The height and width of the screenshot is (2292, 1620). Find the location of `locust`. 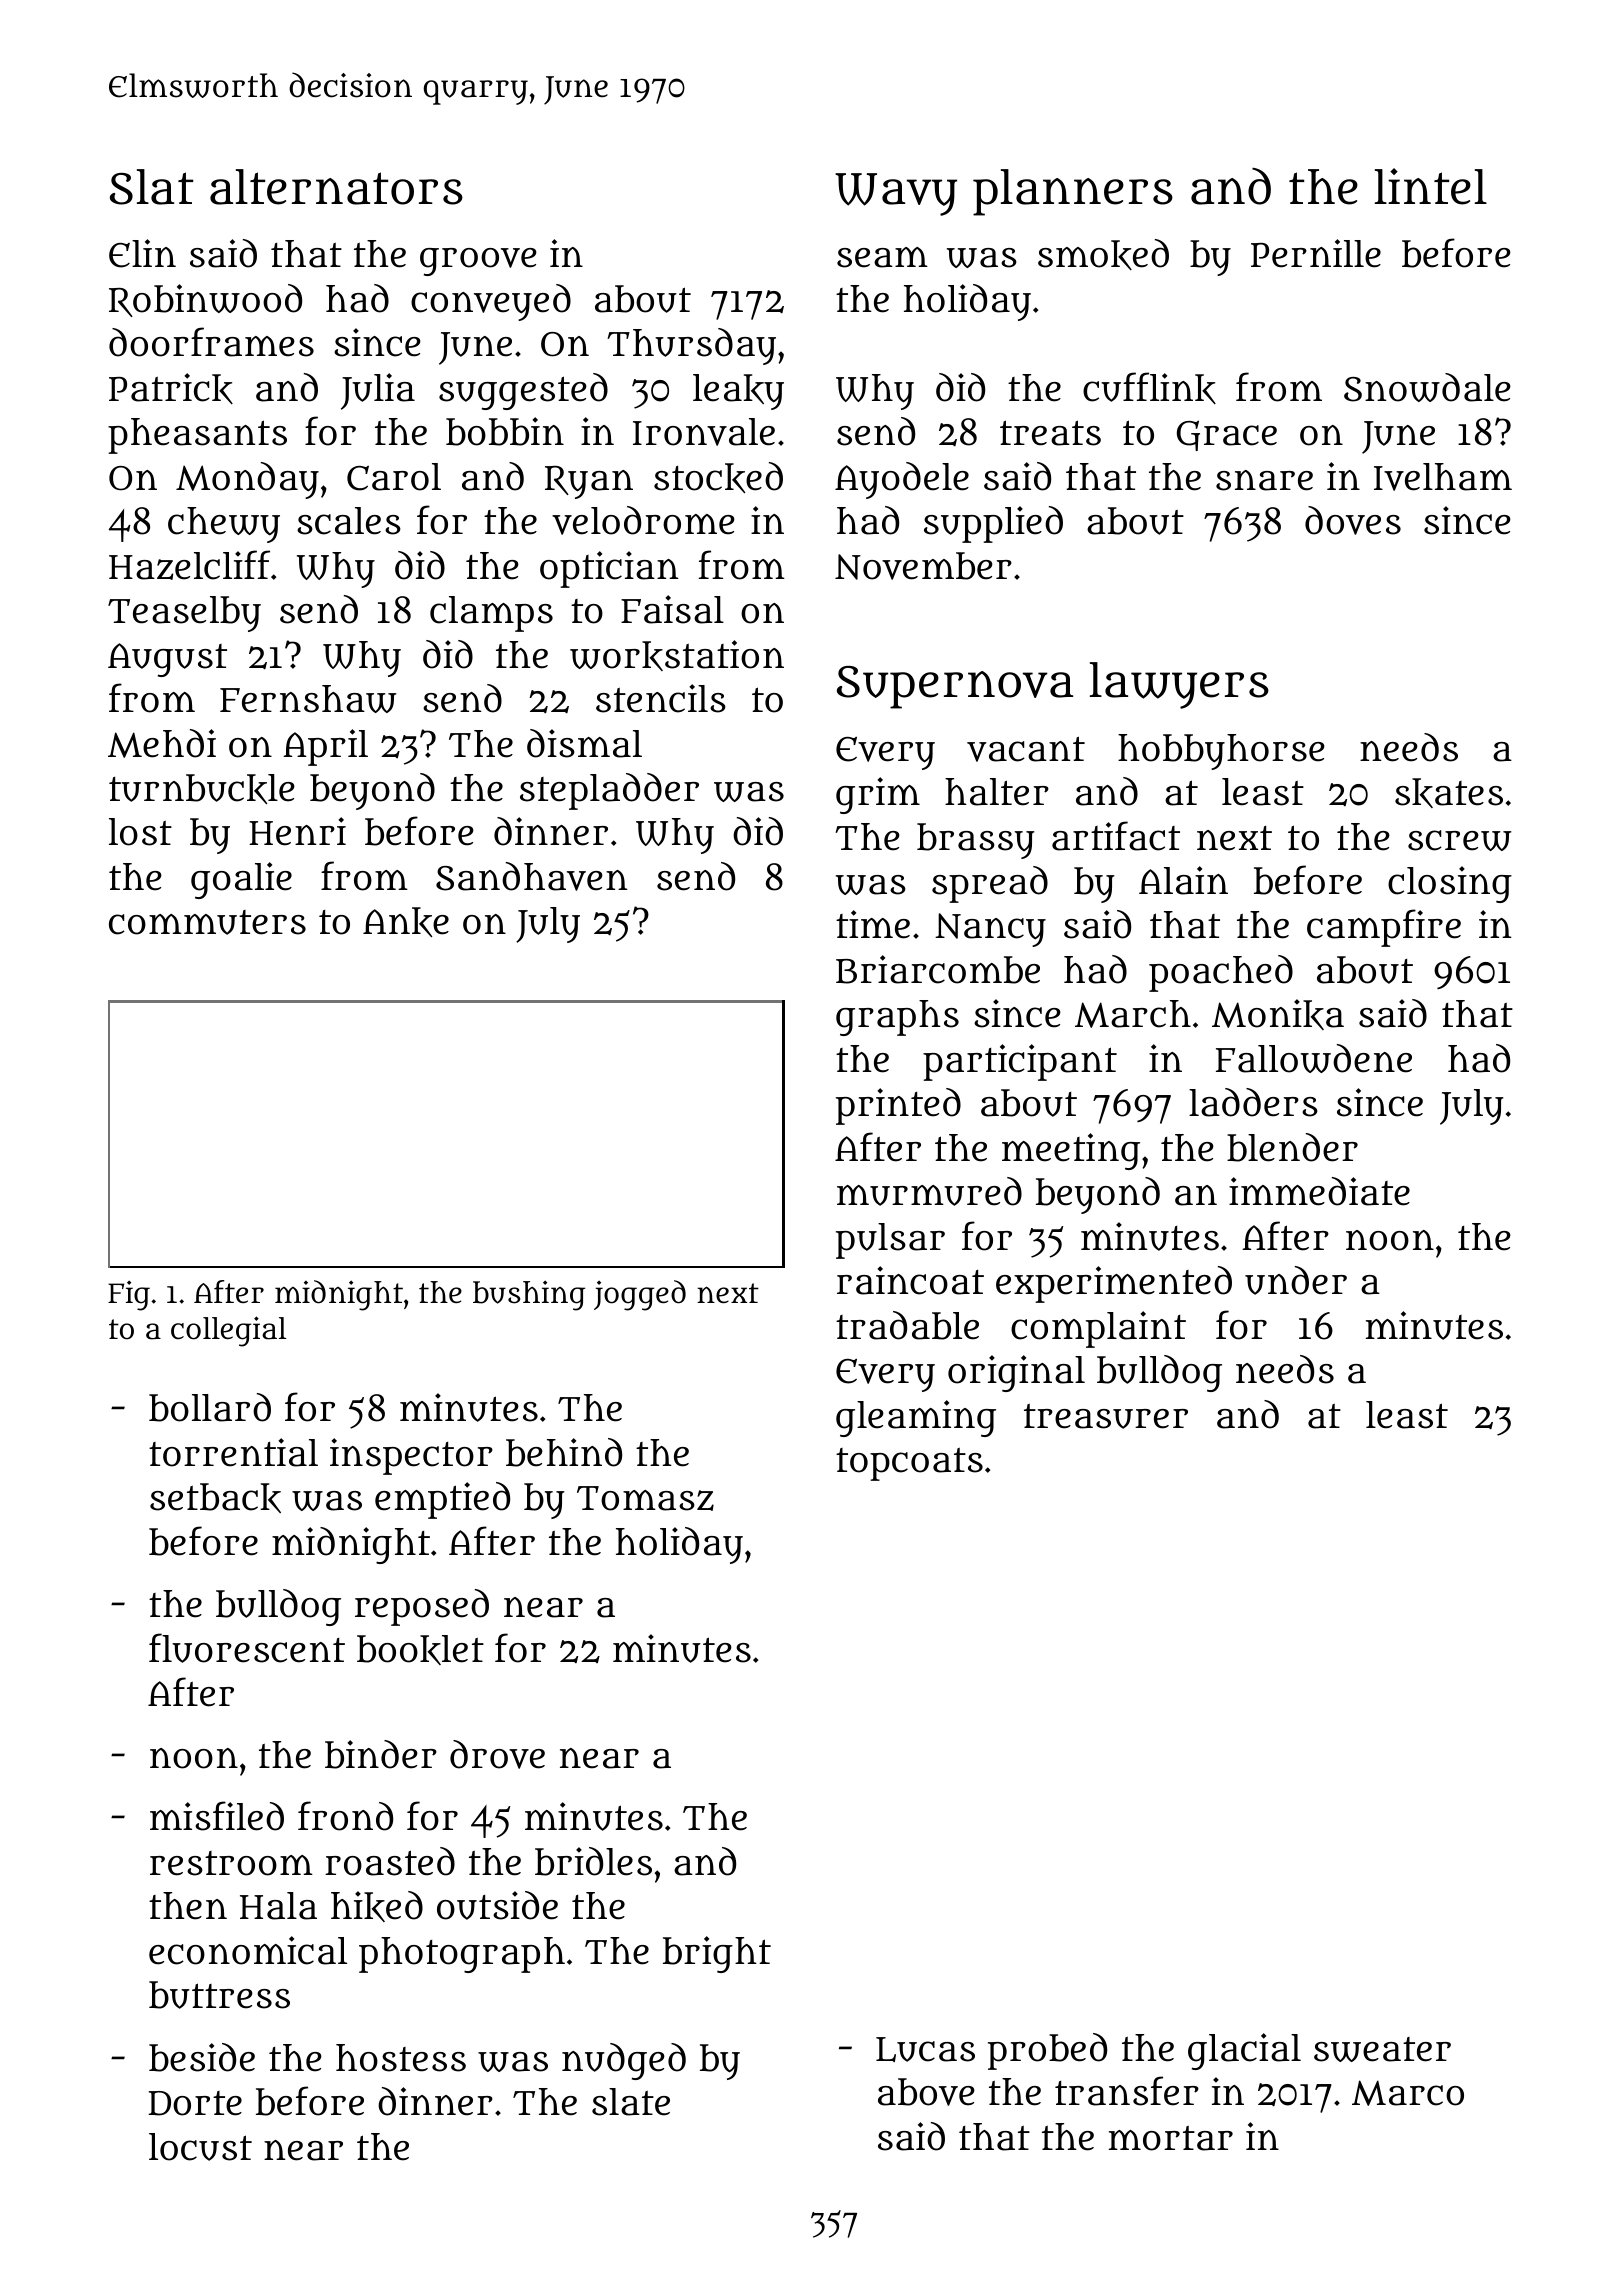

locust is located at coordinates (200, 2147).
